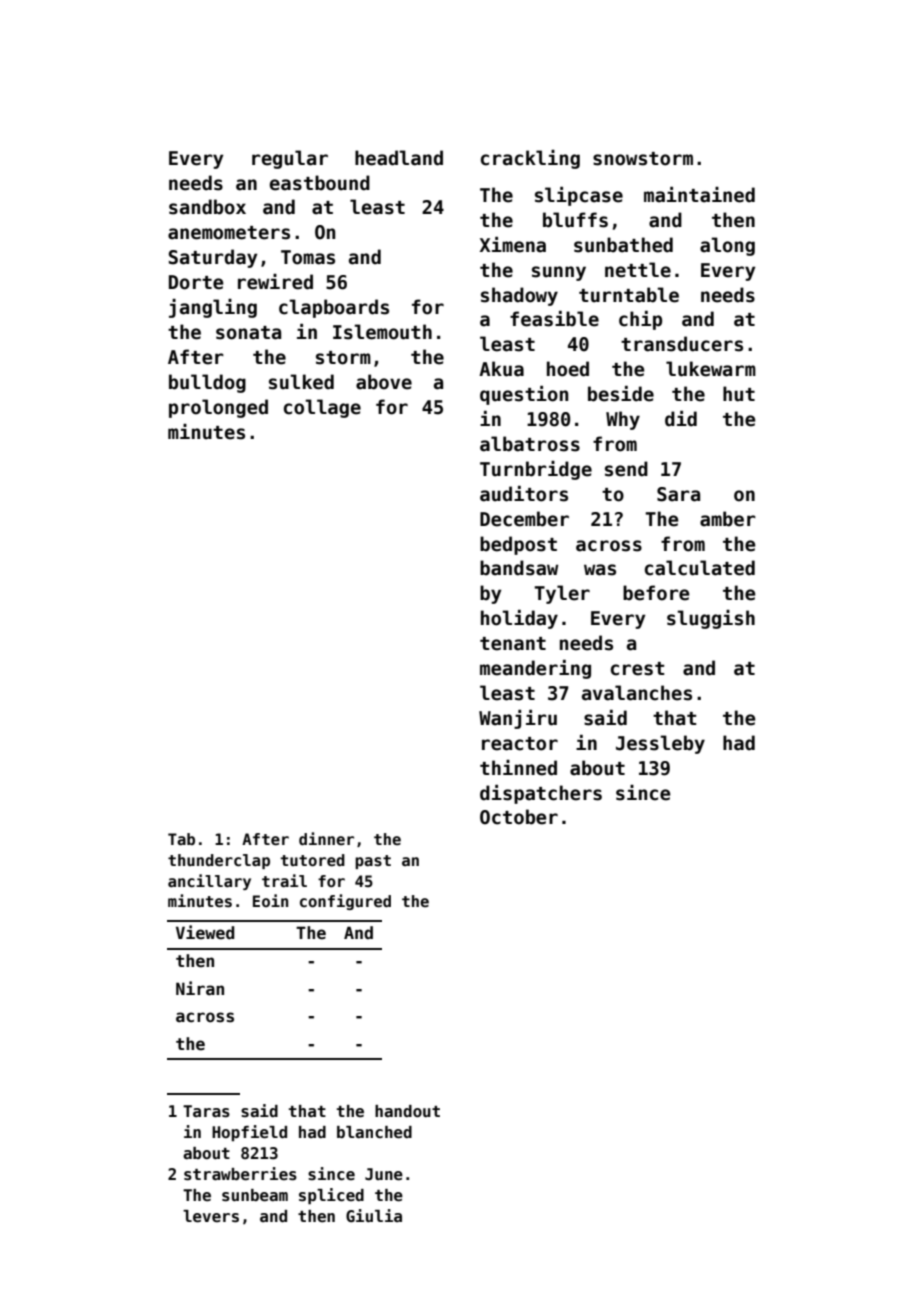  I want to click on headland, so click(399, 158).
